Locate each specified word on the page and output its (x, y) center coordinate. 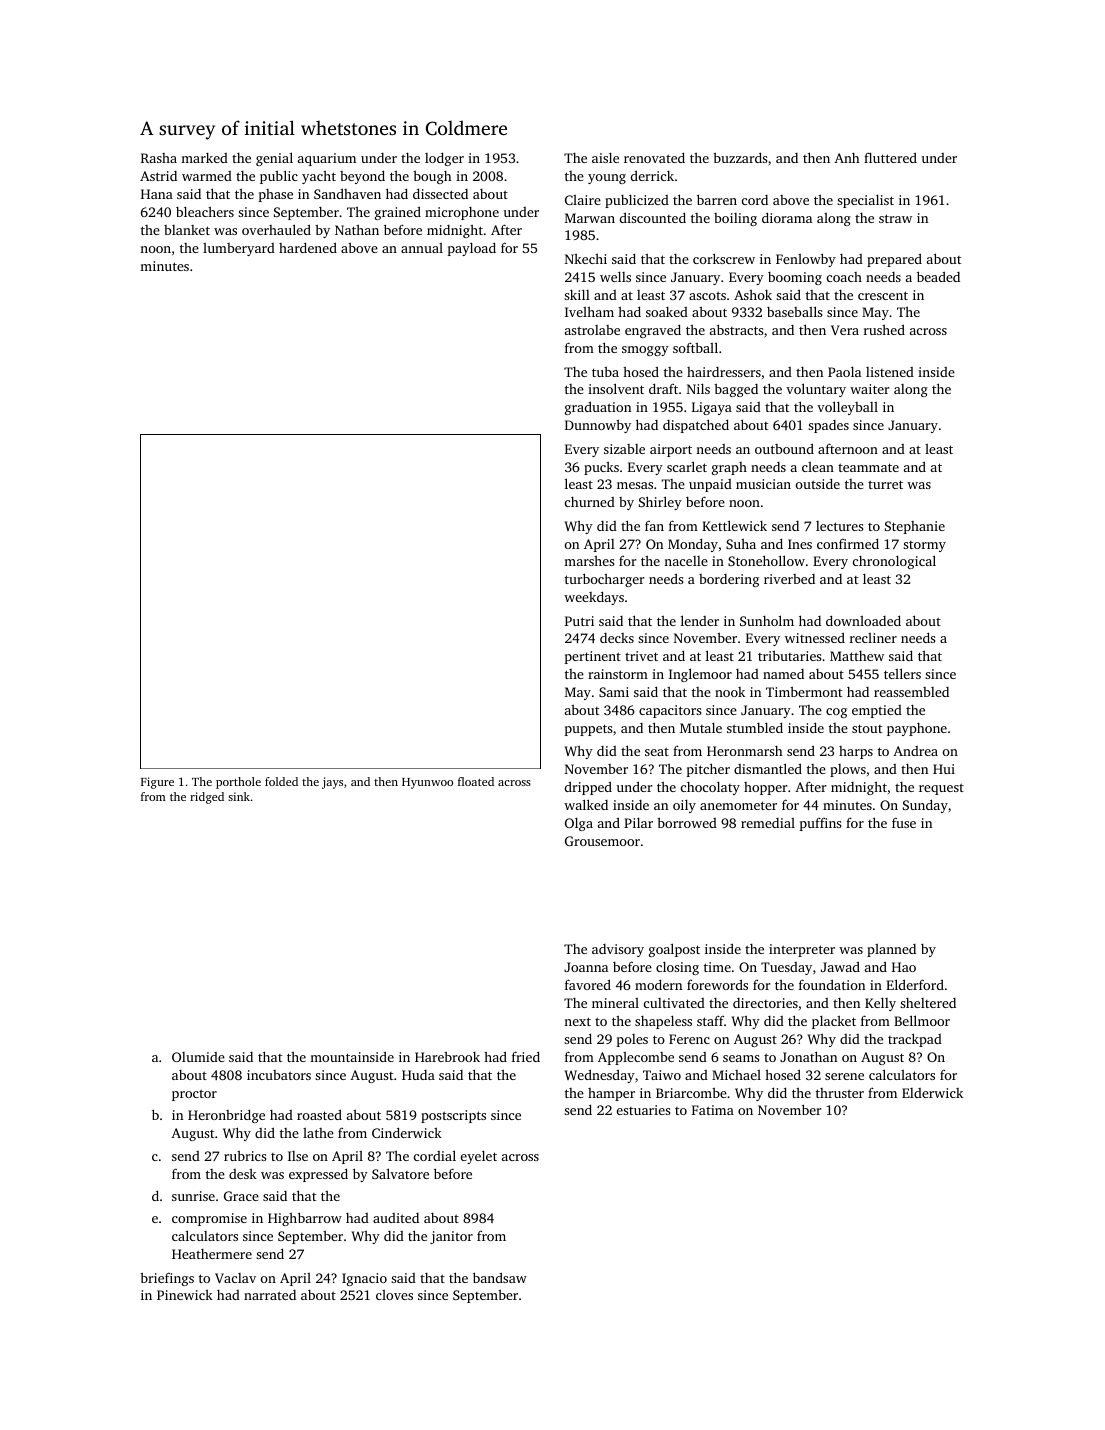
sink (239, 796)
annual (422, 248)
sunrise (193, 1196)
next (577, 1021)
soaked (667, 312)
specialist (865, 201)
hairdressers (724, 372)
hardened (308, 247)
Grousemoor (602, 841)
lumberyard (239, 249)
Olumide (198, 1057)
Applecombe (636, 1058)
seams (741, 1058)
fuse (904, 822)
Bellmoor (922, 1020)
